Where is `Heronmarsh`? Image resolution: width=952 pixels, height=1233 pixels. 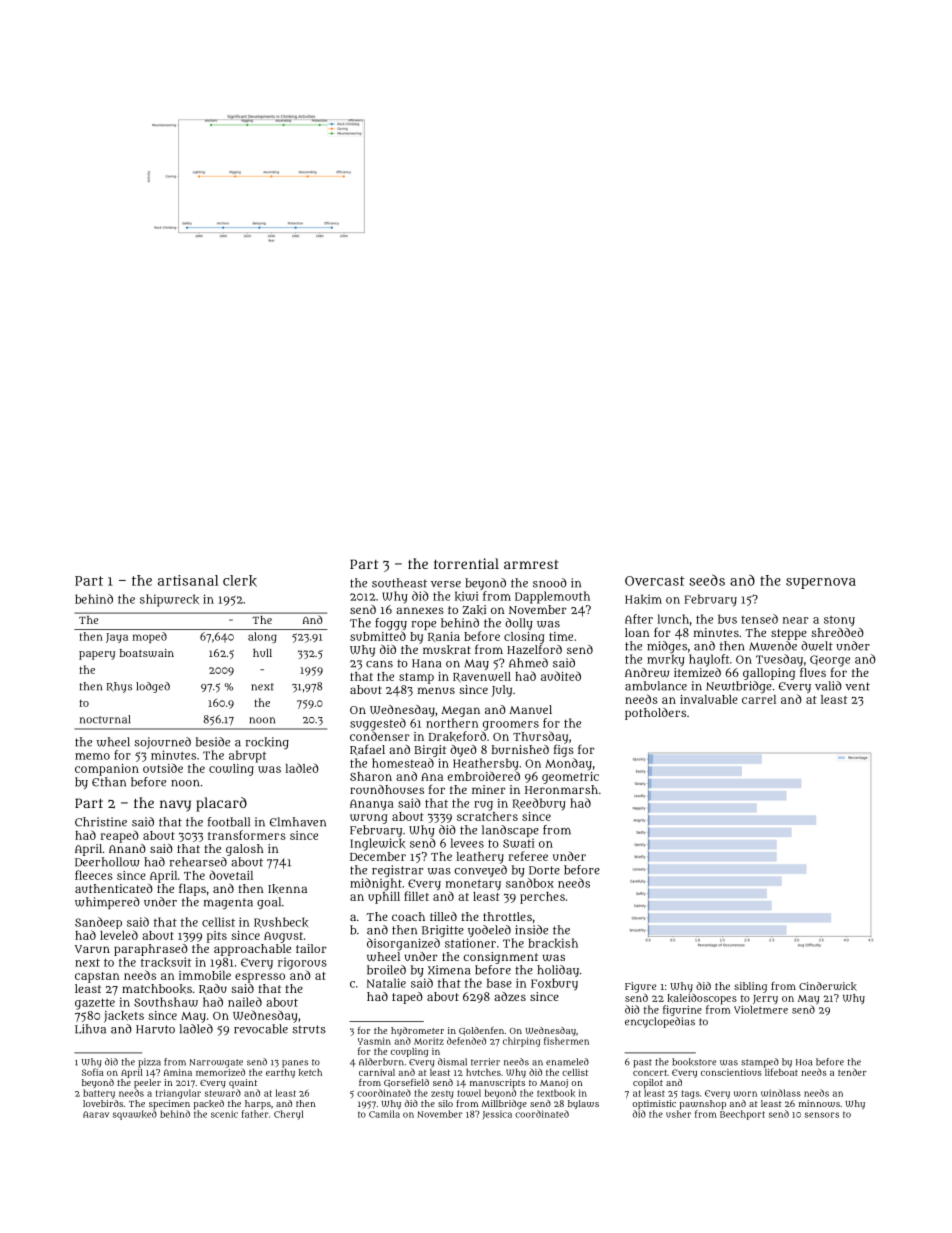
Heronmarsh is located at coordinates (561, 789).
